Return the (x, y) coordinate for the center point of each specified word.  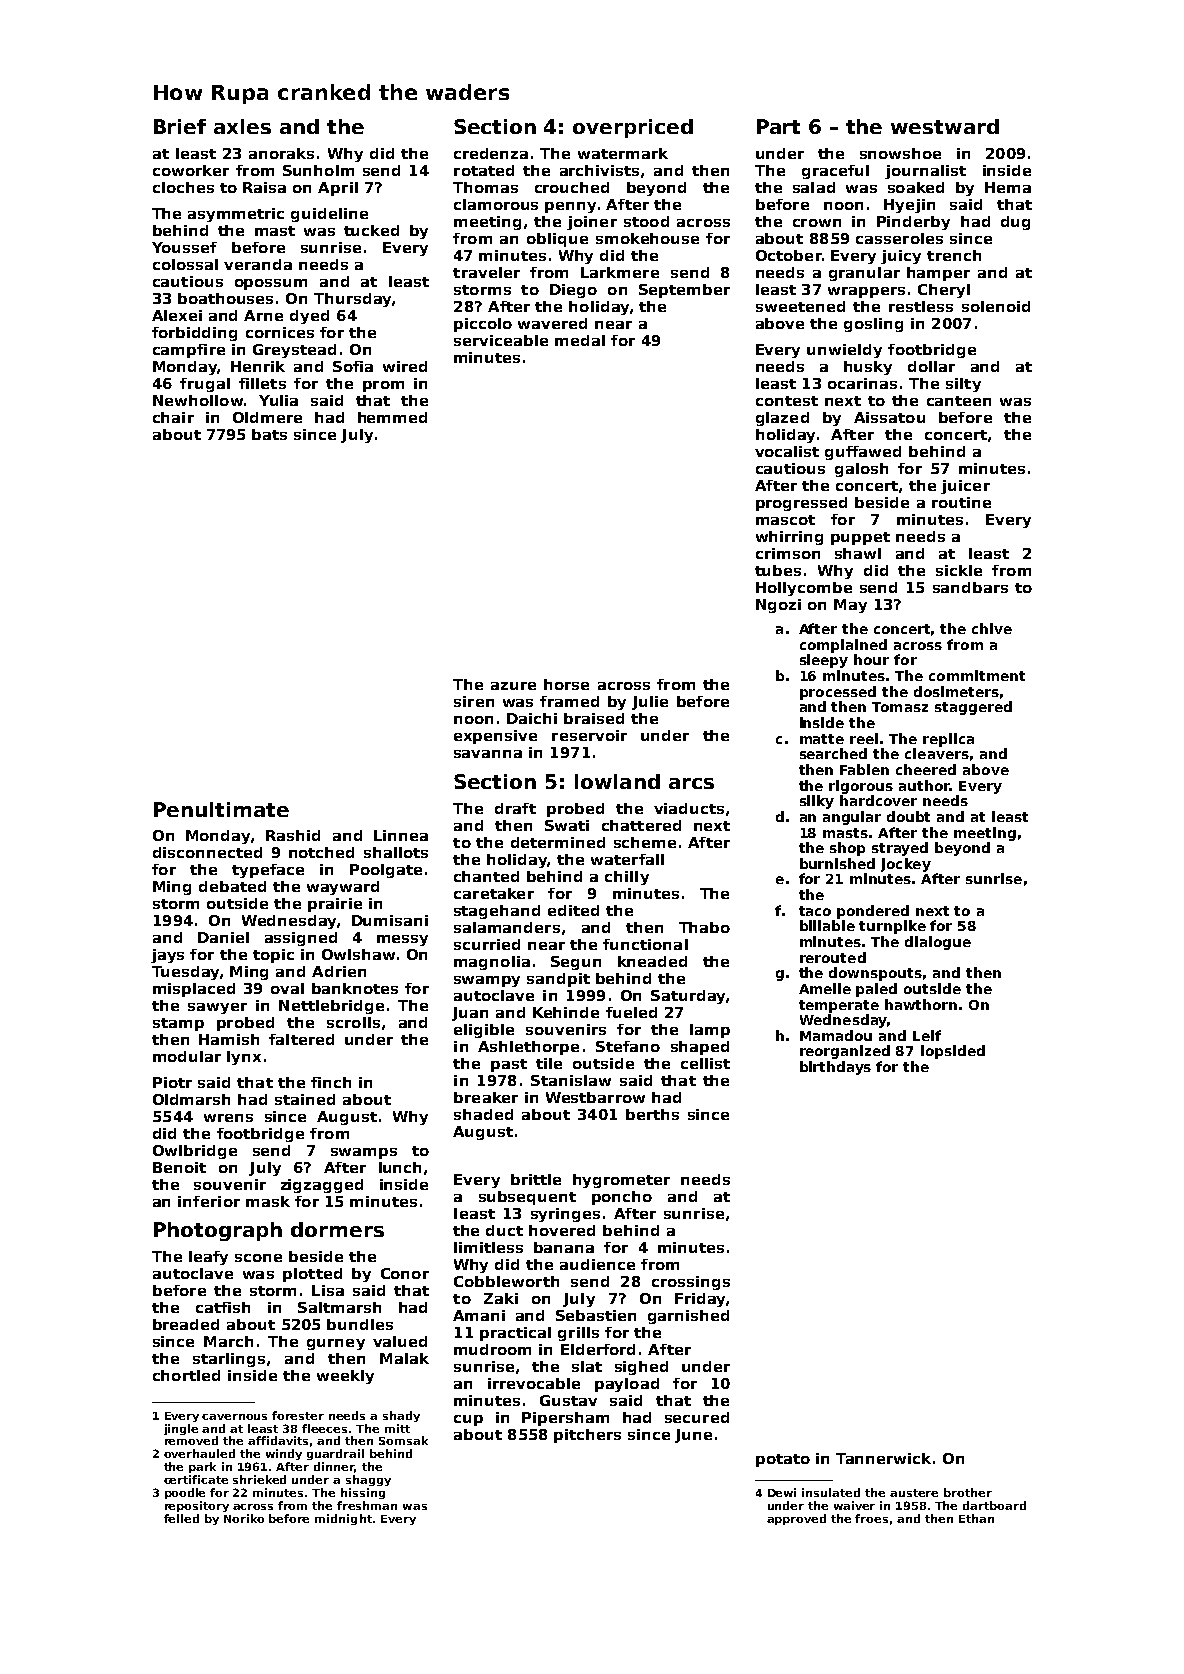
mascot (785, 520)
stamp (178, 1024)
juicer (965, 487)
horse (566, 684)
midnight (343, 1519)
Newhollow (198, 400)
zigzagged (322, 1186)
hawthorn (921, 1004)
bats (269, 434)
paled (876, 990)
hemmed (392, 417)
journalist (925, 172)
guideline (329, 215)
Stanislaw (571, 1080)
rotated (484, 170)
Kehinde (566, 1012)
